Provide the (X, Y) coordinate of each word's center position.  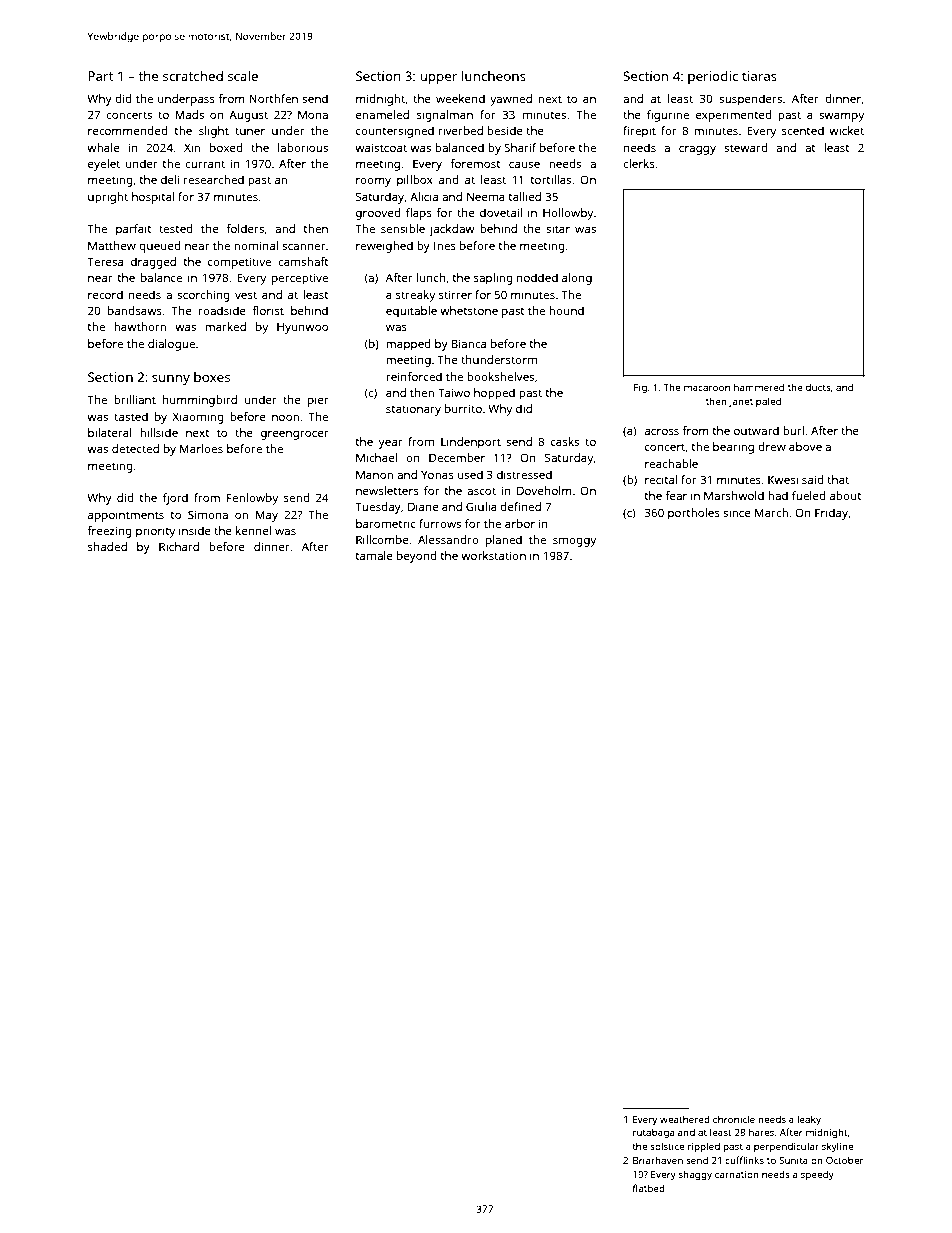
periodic (713, 77)
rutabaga (653, 1134)
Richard (179, 546)
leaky (809, 1120)
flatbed (649, 1188)
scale (243, 76)
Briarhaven (658, 1160)
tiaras (759, 76)
